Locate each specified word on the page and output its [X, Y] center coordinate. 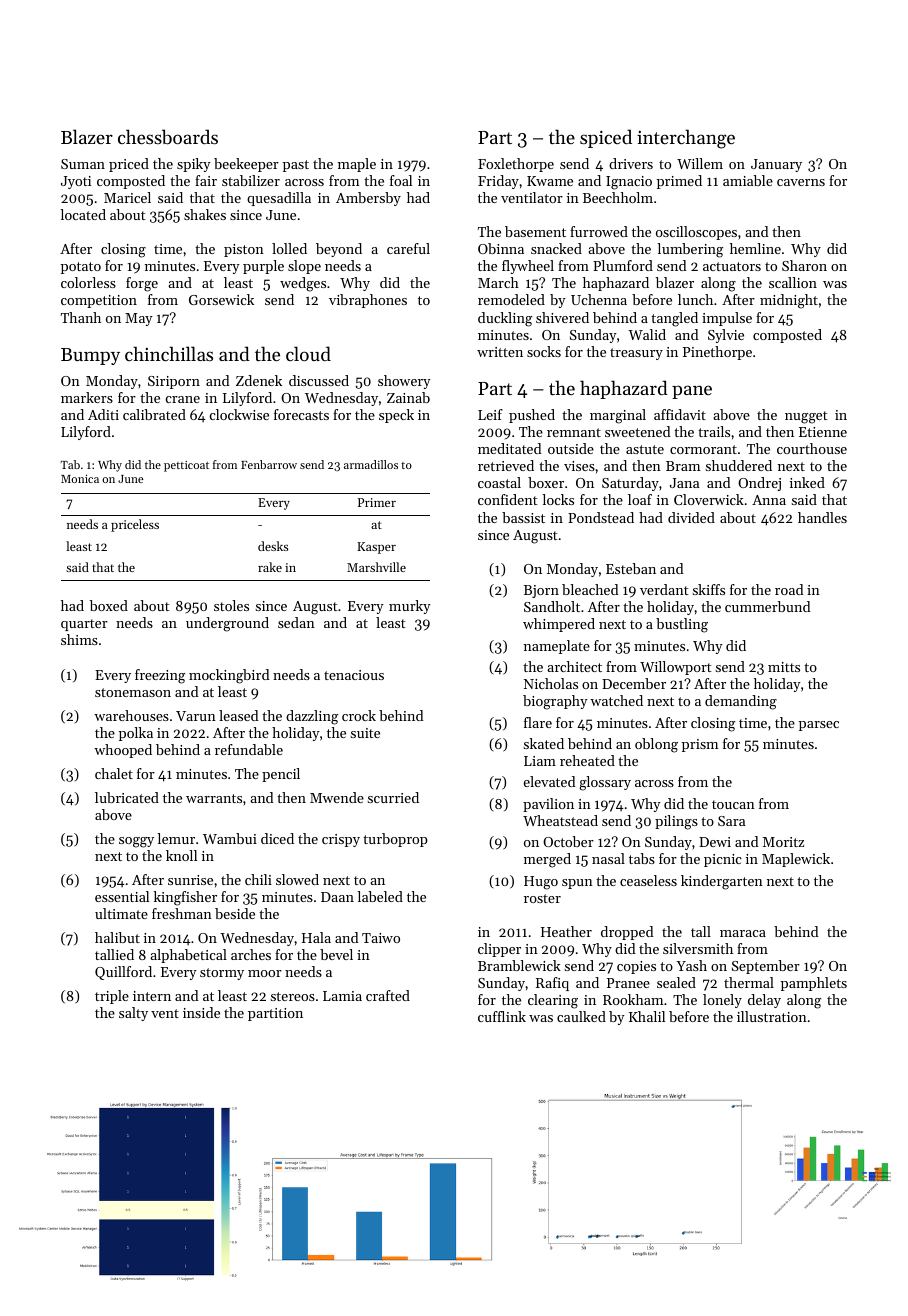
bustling [682, 625]
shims [79, 639]
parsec [819, 726]
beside [235, 913]
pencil [281, 775]
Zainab [408, 397]
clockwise [239, 414]
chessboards [168, 137]
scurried [393, 797]
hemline [755, 248]
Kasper [376, 548]
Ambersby [368, 199]
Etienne [823, 432]
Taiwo [381, 938]
